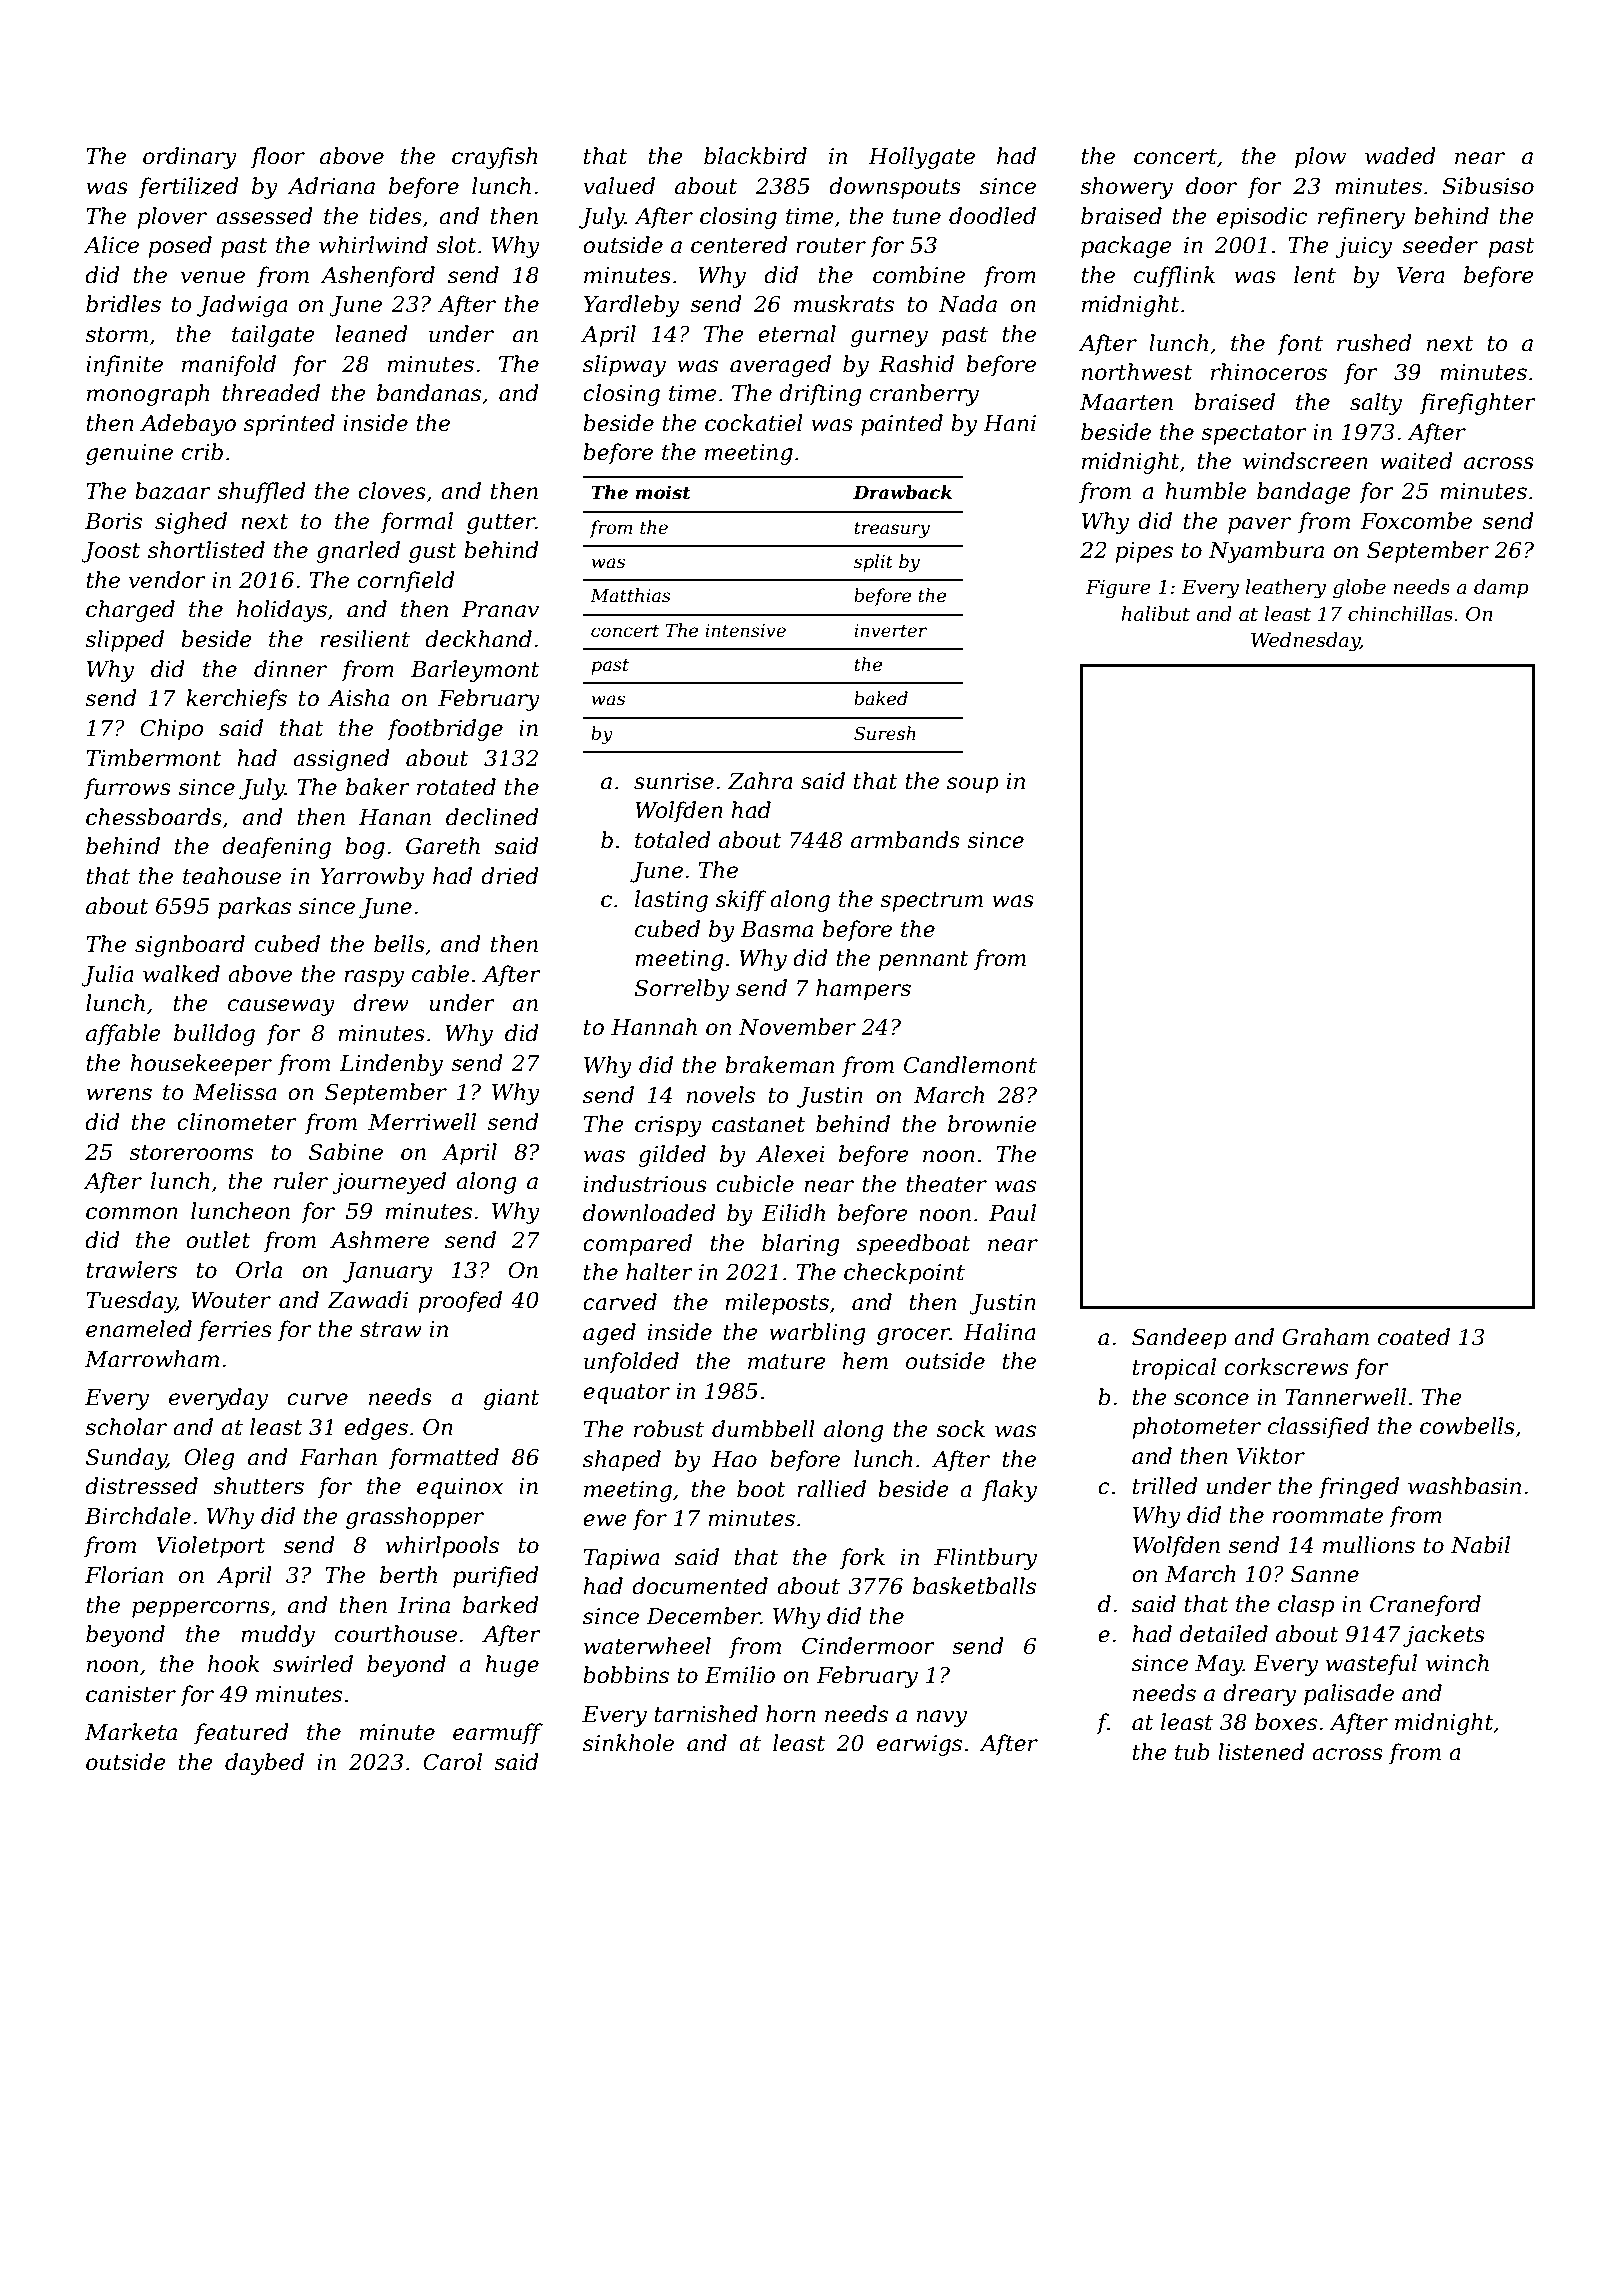  Describe the element at coordinates (211, 1547) in the screenshot. I see `Violetport` at that location.
